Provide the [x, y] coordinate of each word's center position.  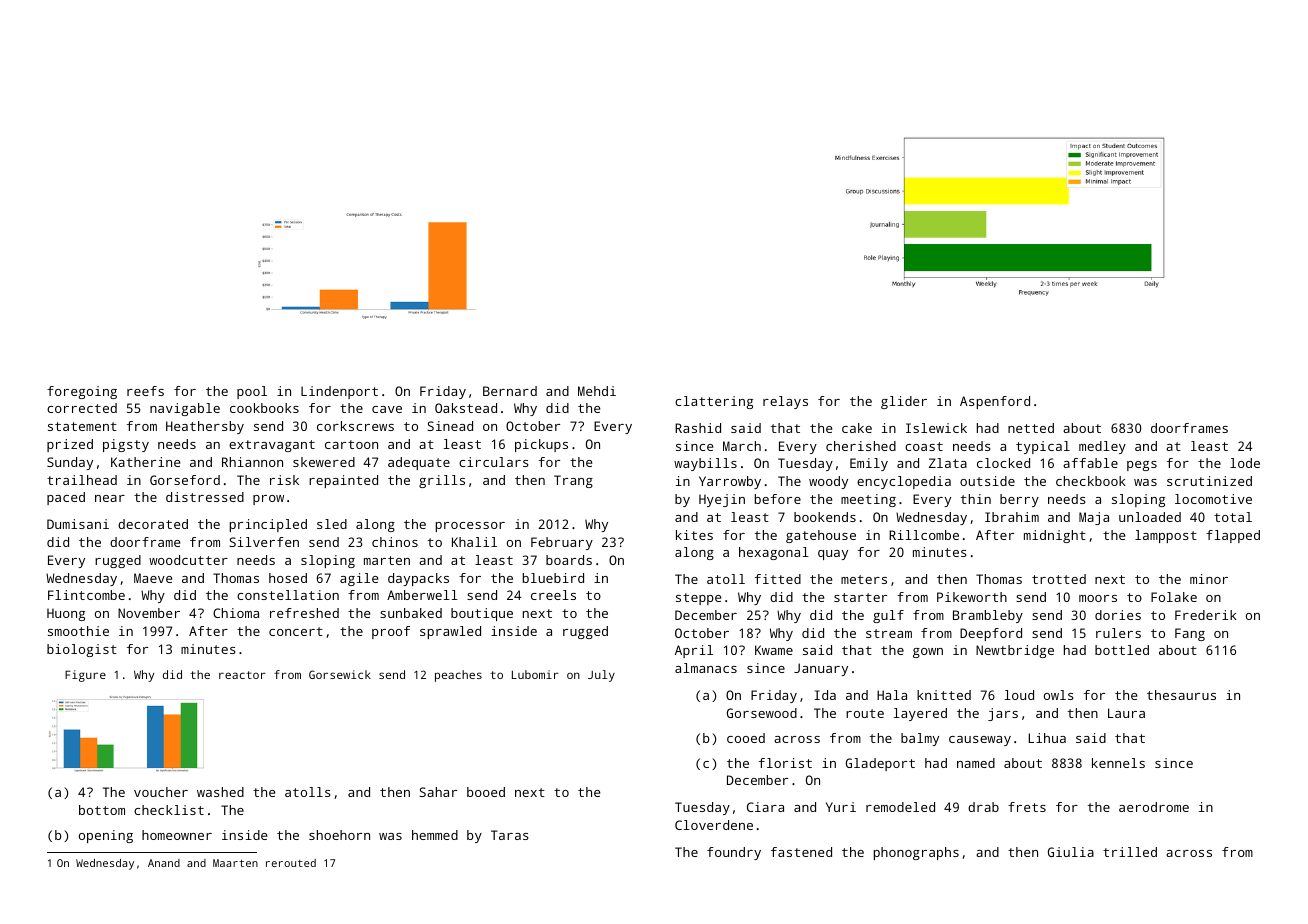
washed [220, 792]
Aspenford [995, 402]
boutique [482, 614]
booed [486, 792]
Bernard [510, 391]
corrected [82, 408]
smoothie [78, 631]
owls [1059, 695]
